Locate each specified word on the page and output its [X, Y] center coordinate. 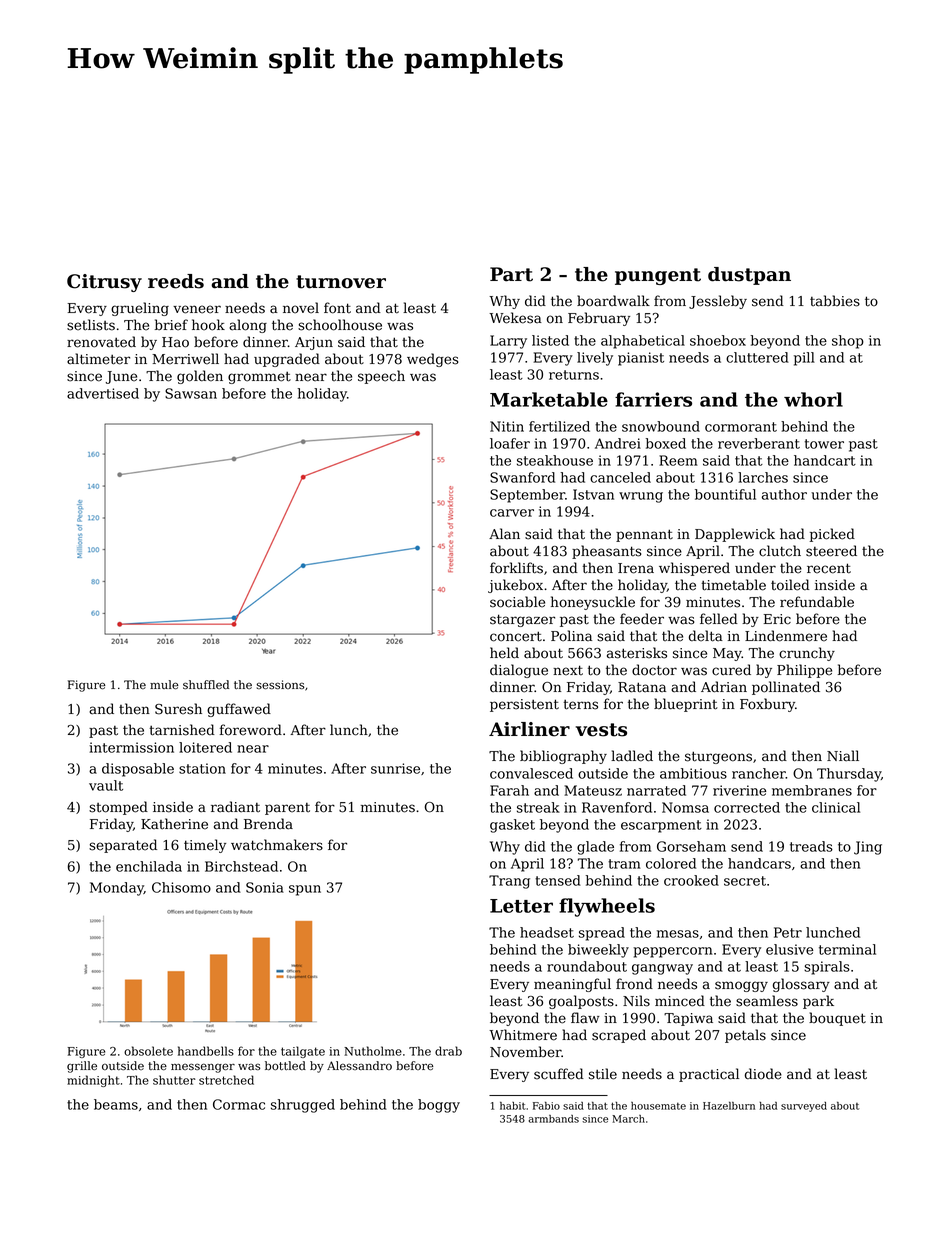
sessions [280, 684]
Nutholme [373, 1051]
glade [595, 848]
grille [82, 1067]
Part [511, 274]
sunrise [395, 768]
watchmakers [277, 845]
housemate [658, 1106]
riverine [739, 790]
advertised [103, 393]
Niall [843, 756]
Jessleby [718, 302]
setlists [91, 325]
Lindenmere [786, 636]
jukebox [515, 586]
